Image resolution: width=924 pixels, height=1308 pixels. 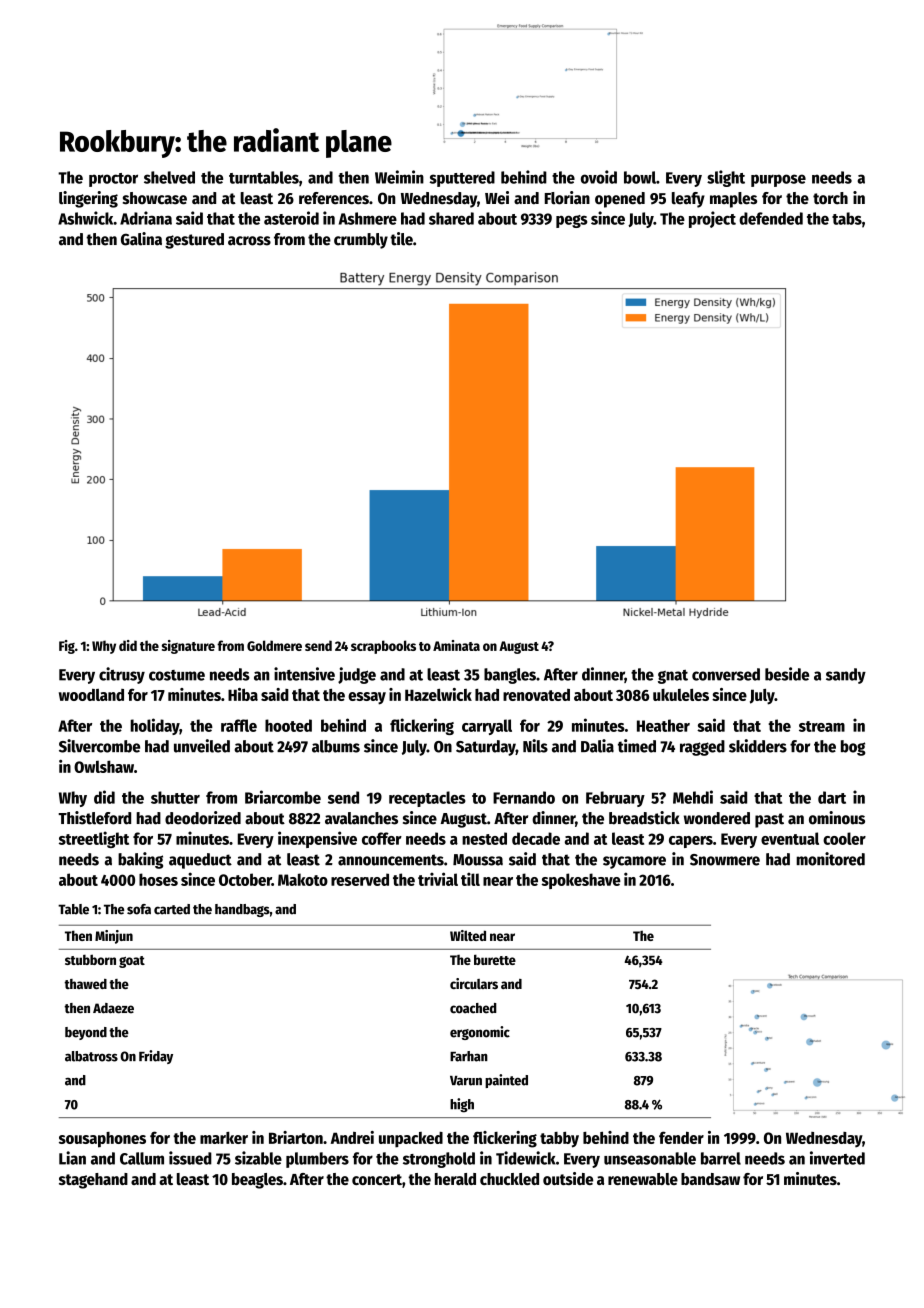 I want to click on Goldmere, so click(x=274, y=645).
